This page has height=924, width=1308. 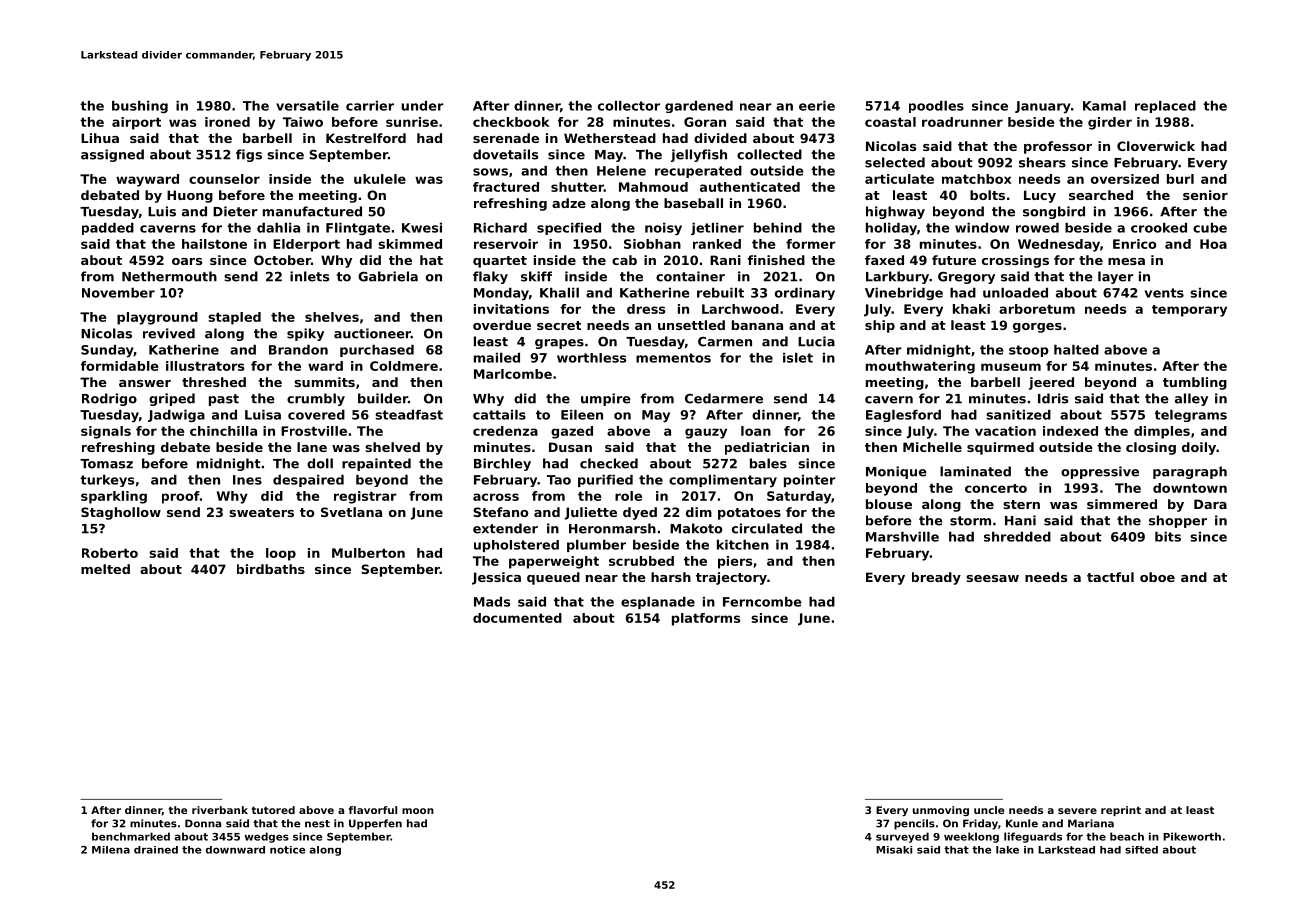 What do you see at coordinates (220, 810) in the page?
I see `riverbank` at bounding box center [220, 810].
